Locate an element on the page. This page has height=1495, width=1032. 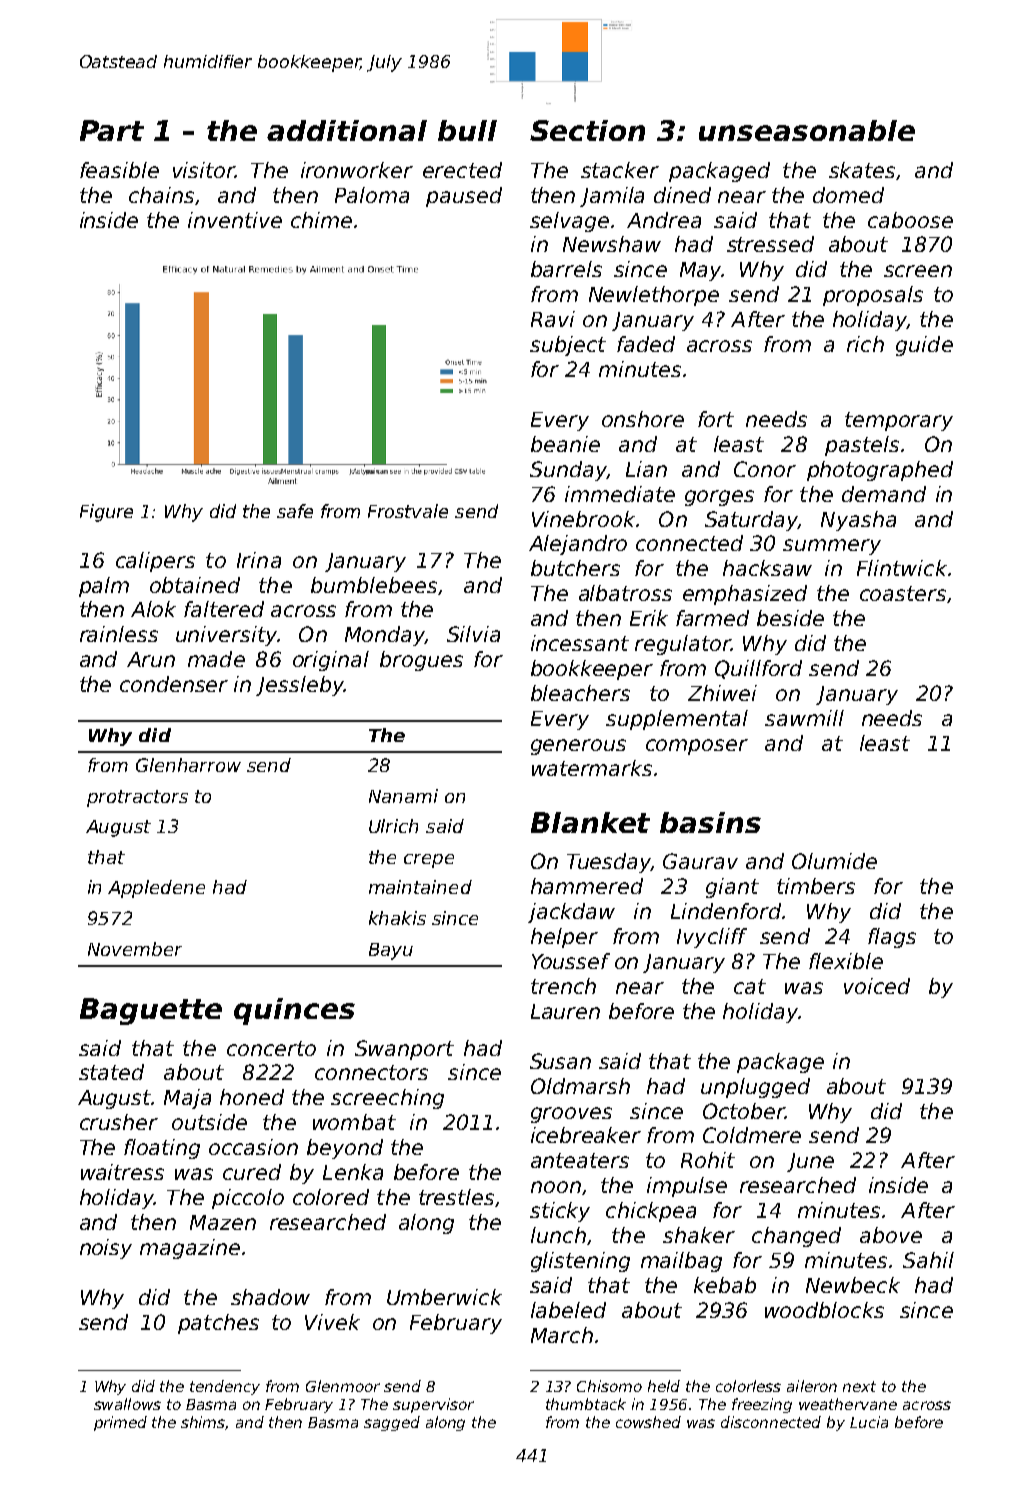
protractors is located at coordinates (137, 798).
